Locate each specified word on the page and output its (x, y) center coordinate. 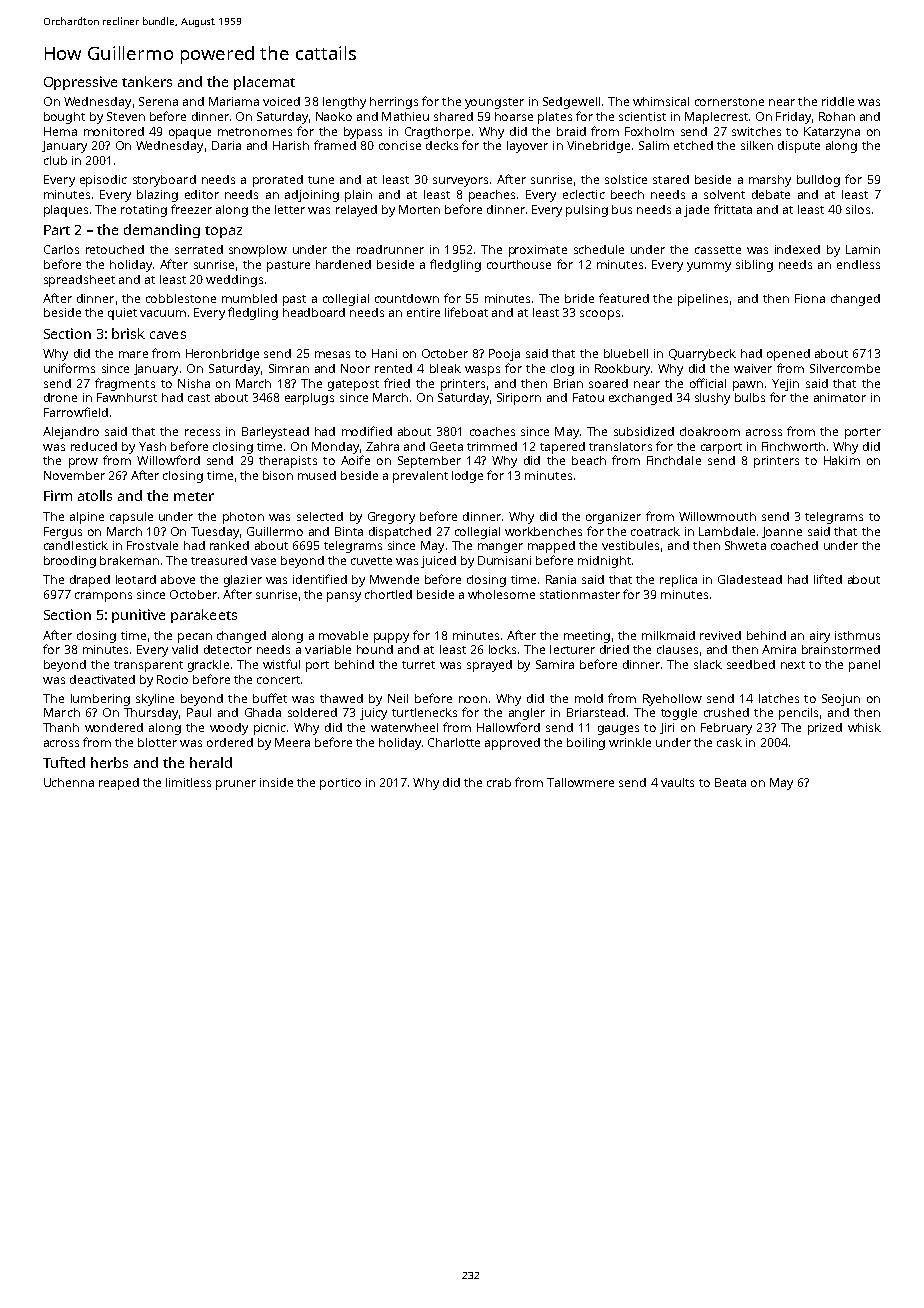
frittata (733, 209)
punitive (138, 616)
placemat (264, 83)
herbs (109, 762)
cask (729, 742)
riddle (838, 101)
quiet (122, 314)
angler (527, 714)
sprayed (489, 666)
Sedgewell (571, 103)
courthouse (519, 264)
